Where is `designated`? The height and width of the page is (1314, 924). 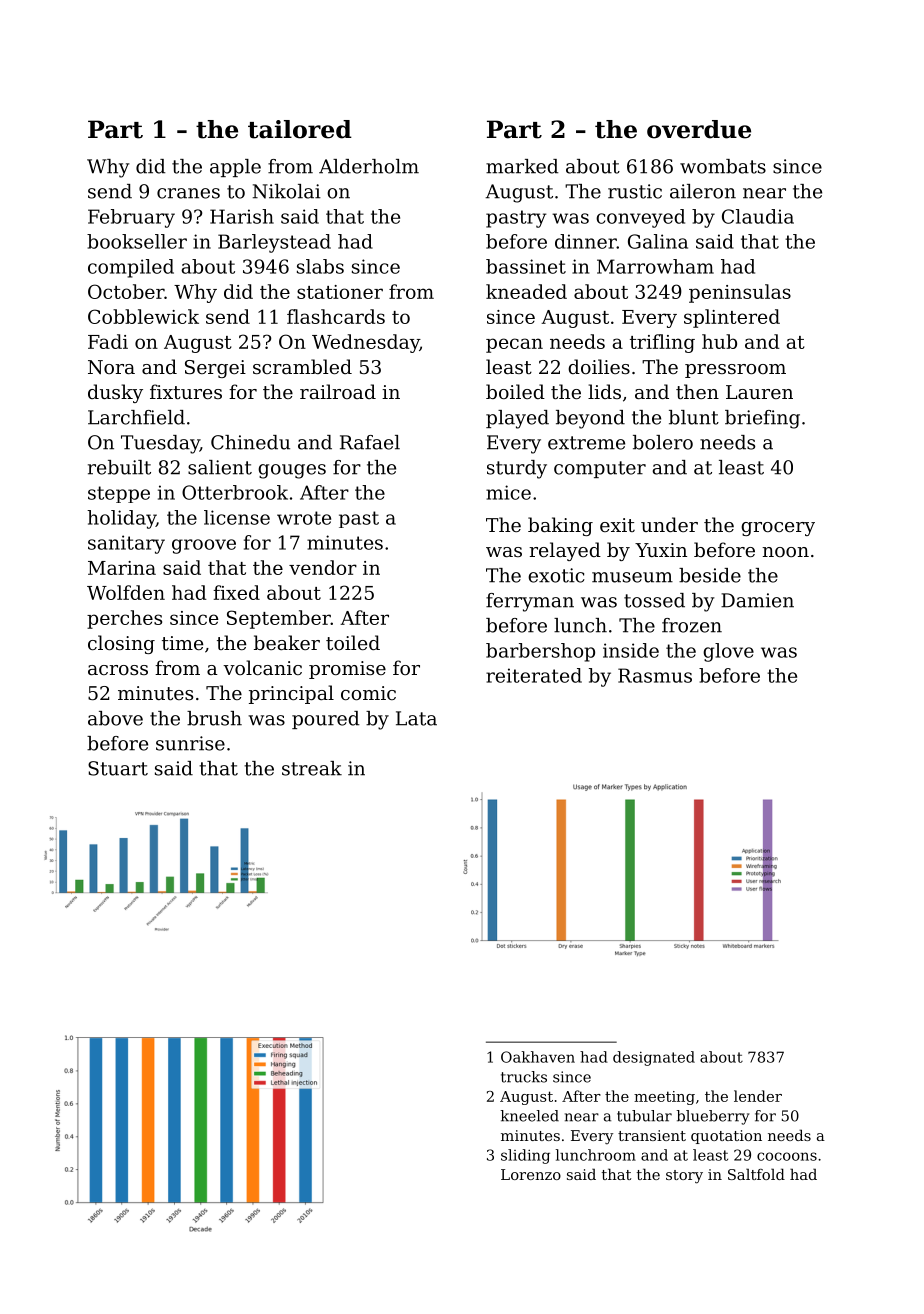 designated is located at coordinates (654, 1058).
